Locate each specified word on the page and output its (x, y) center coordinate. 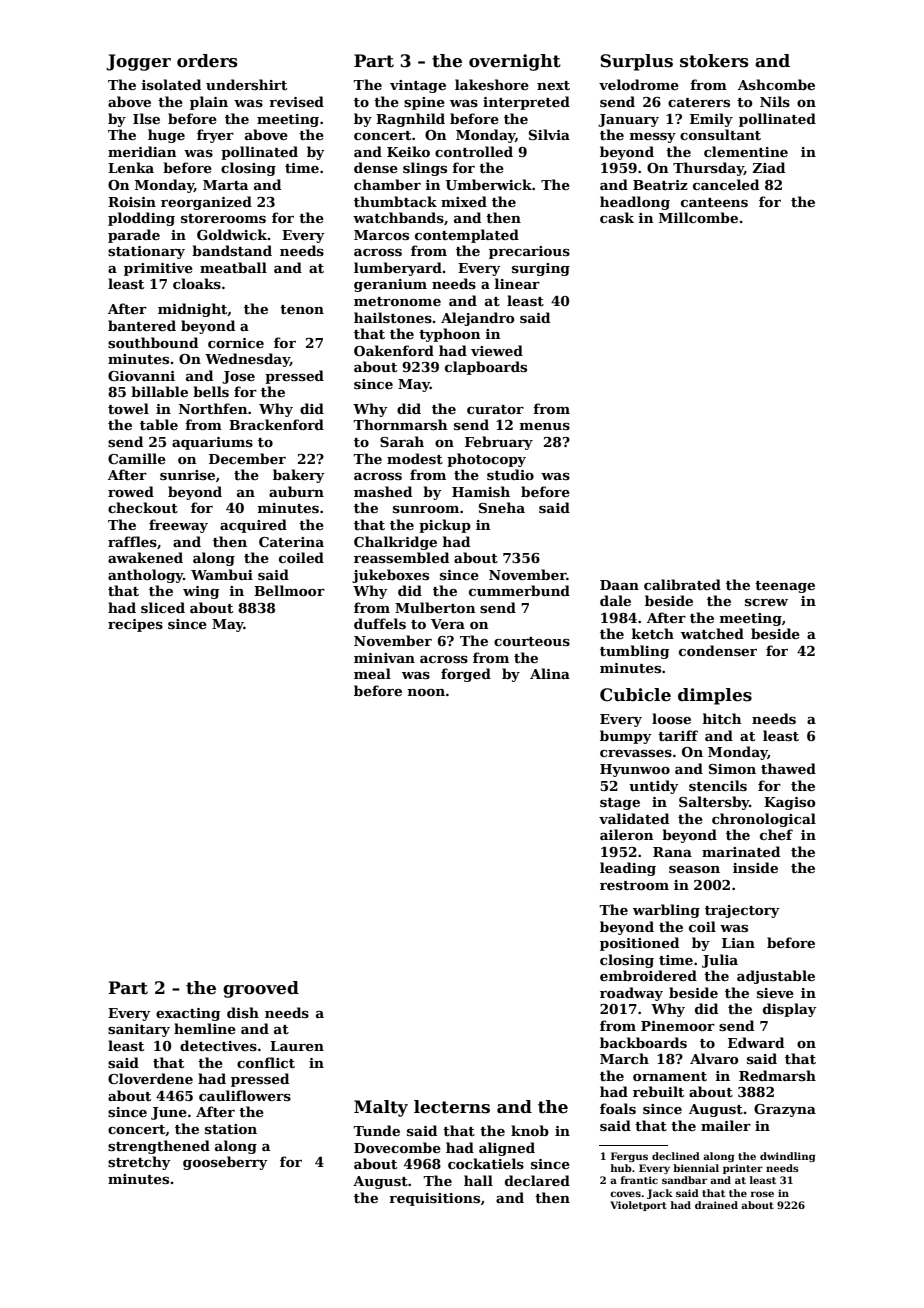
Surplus (636, 62)
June (169, 1113)
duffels (380, 623)
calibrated (682, 584)
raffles (132, 541)
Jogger (138, 62)
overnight (515, 62)
